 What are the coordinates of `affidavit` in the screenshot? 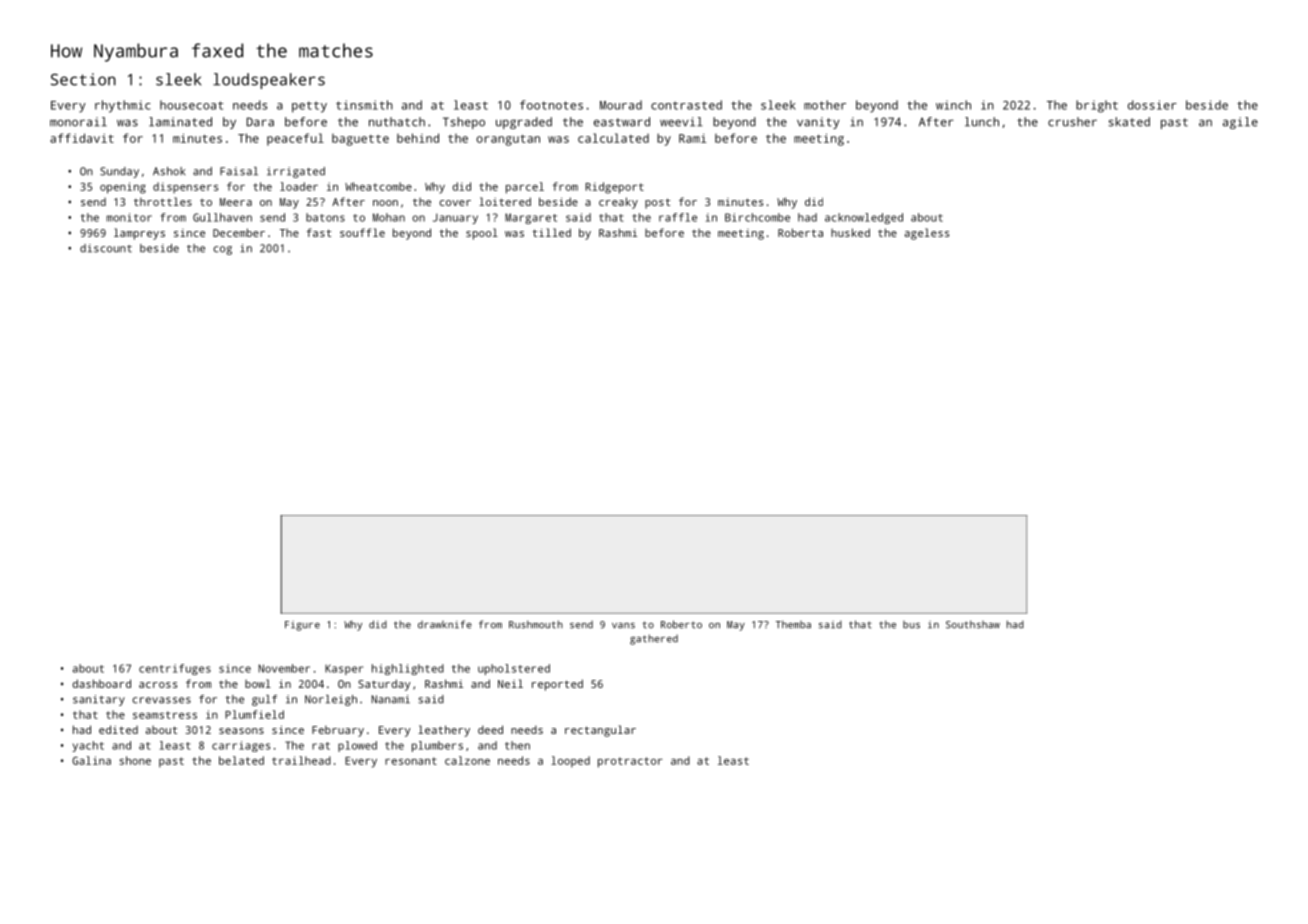 It's located at (82, 138).
